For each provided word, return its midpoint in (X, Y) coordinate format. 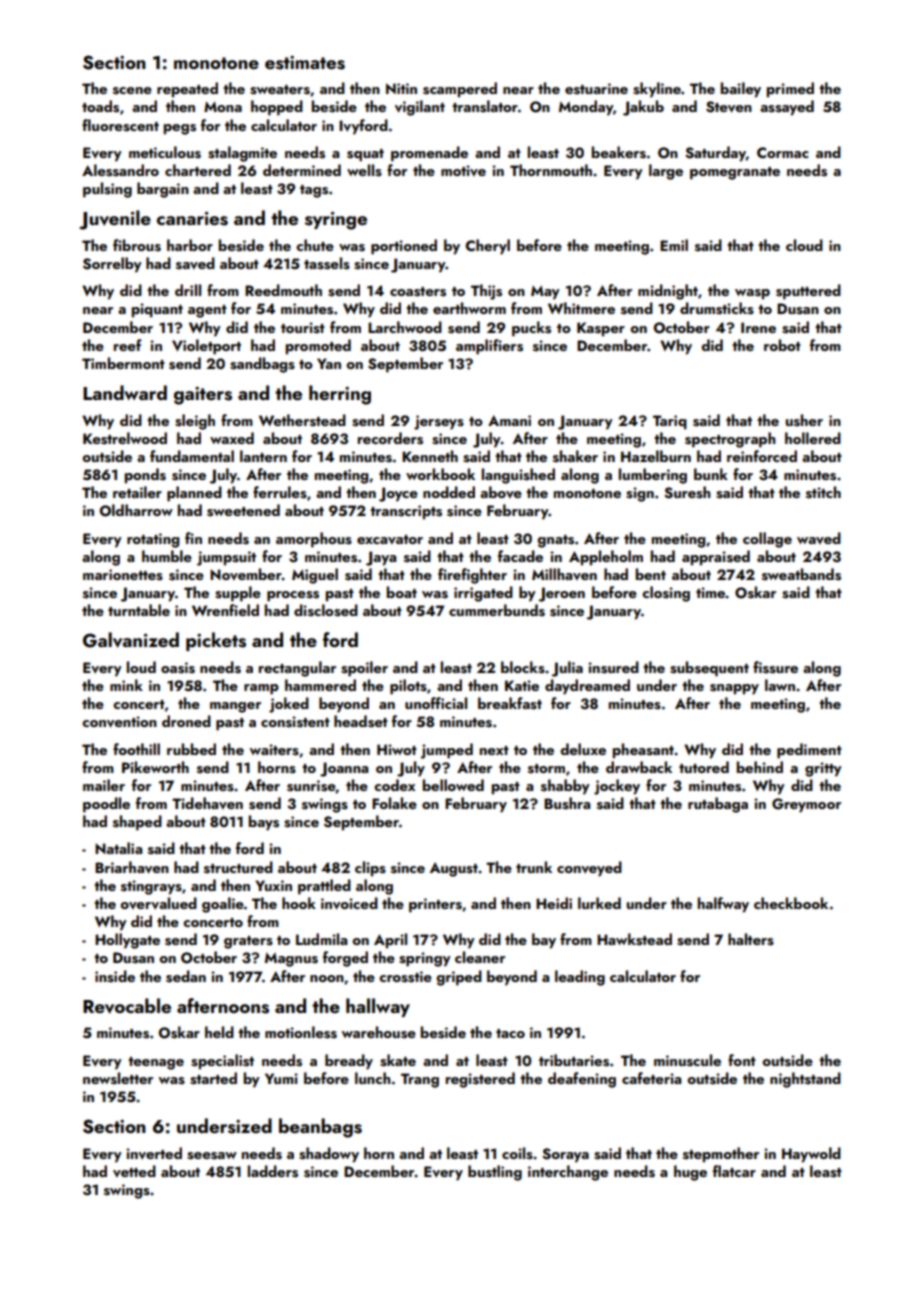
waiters (274, 750)
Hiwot (397, 749)
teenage (156, 1063)
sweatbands (801, 574)
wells (364, 170)
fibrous (137, 245)
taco (510, 1033)
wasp (752, 294)
